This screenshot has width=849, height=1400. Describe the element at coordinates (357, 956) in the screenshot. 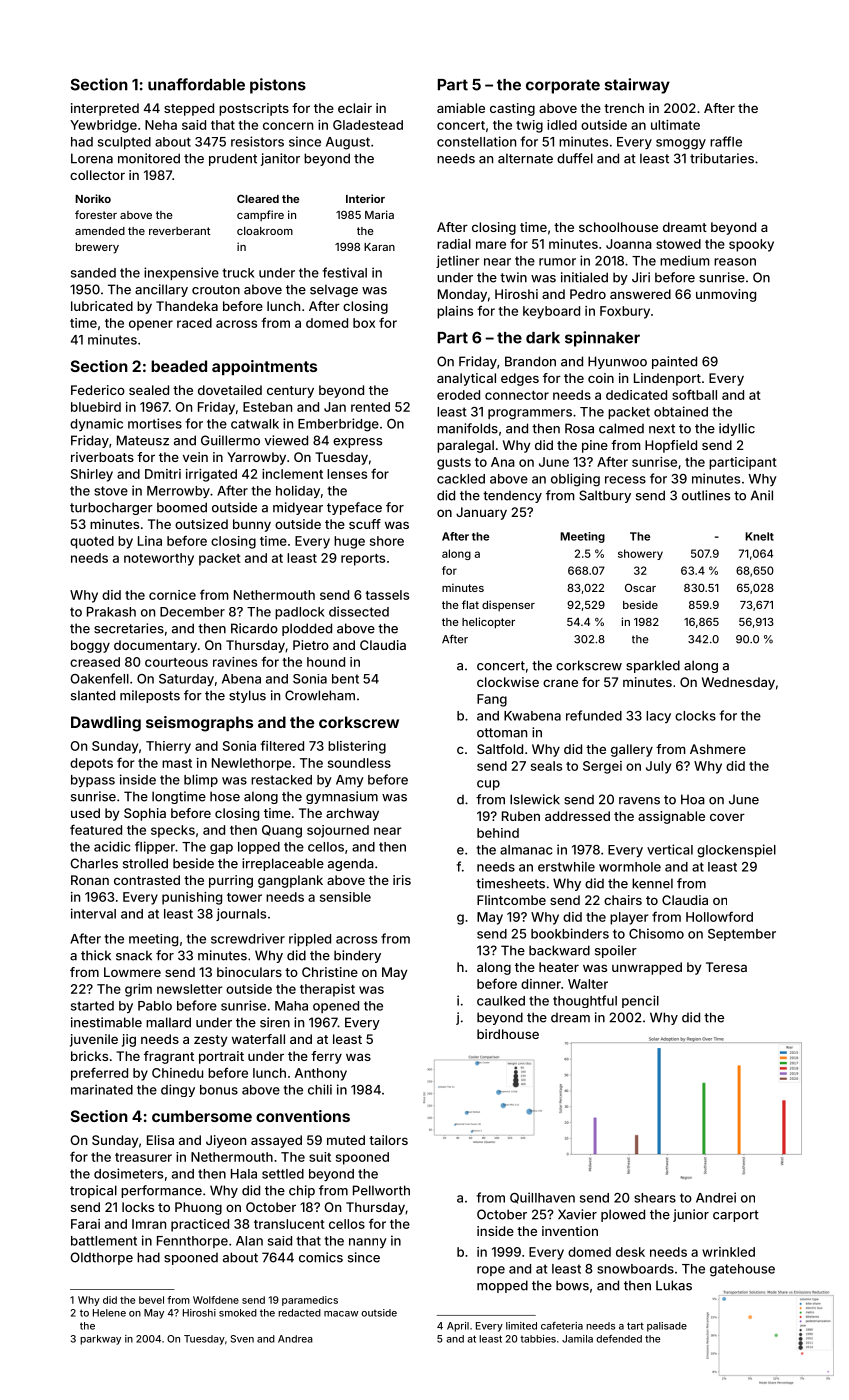

I see `bindery` at that location.
